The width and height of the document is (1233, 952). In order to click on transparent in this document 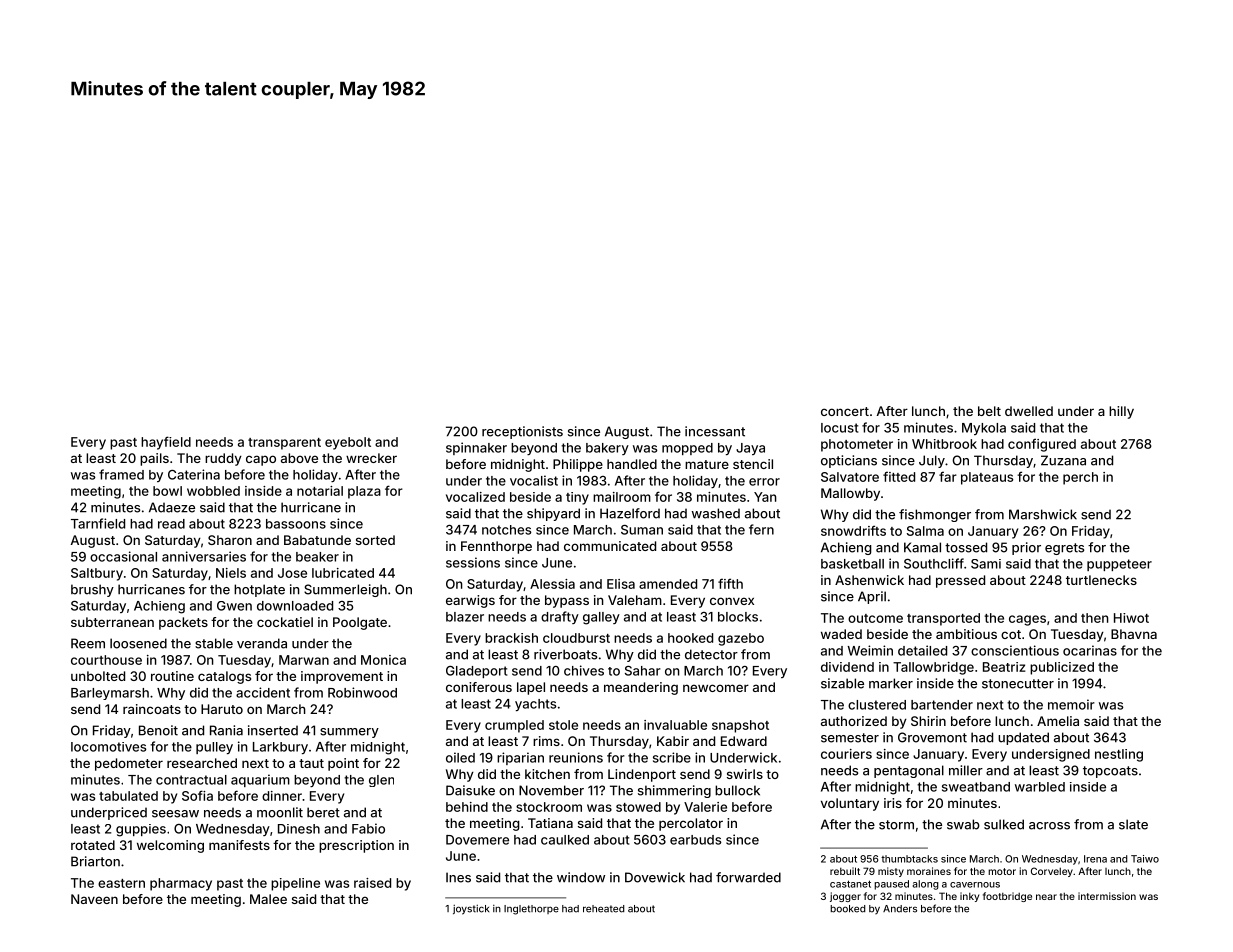, I will do `click(284, 444)`.
